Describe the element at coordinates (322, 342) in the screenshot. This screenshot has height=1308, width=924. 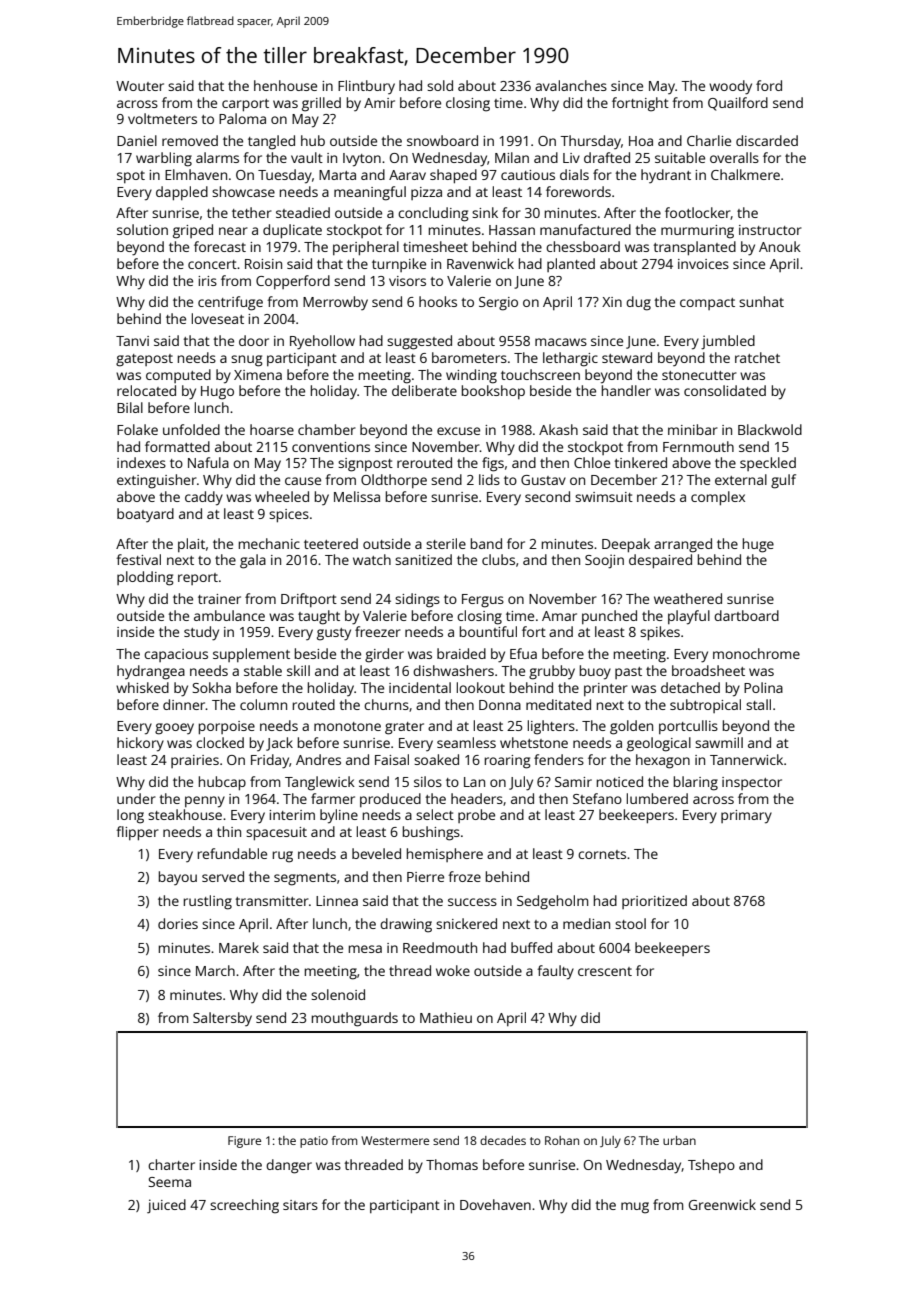
I see `Ryehollow` at that location.
